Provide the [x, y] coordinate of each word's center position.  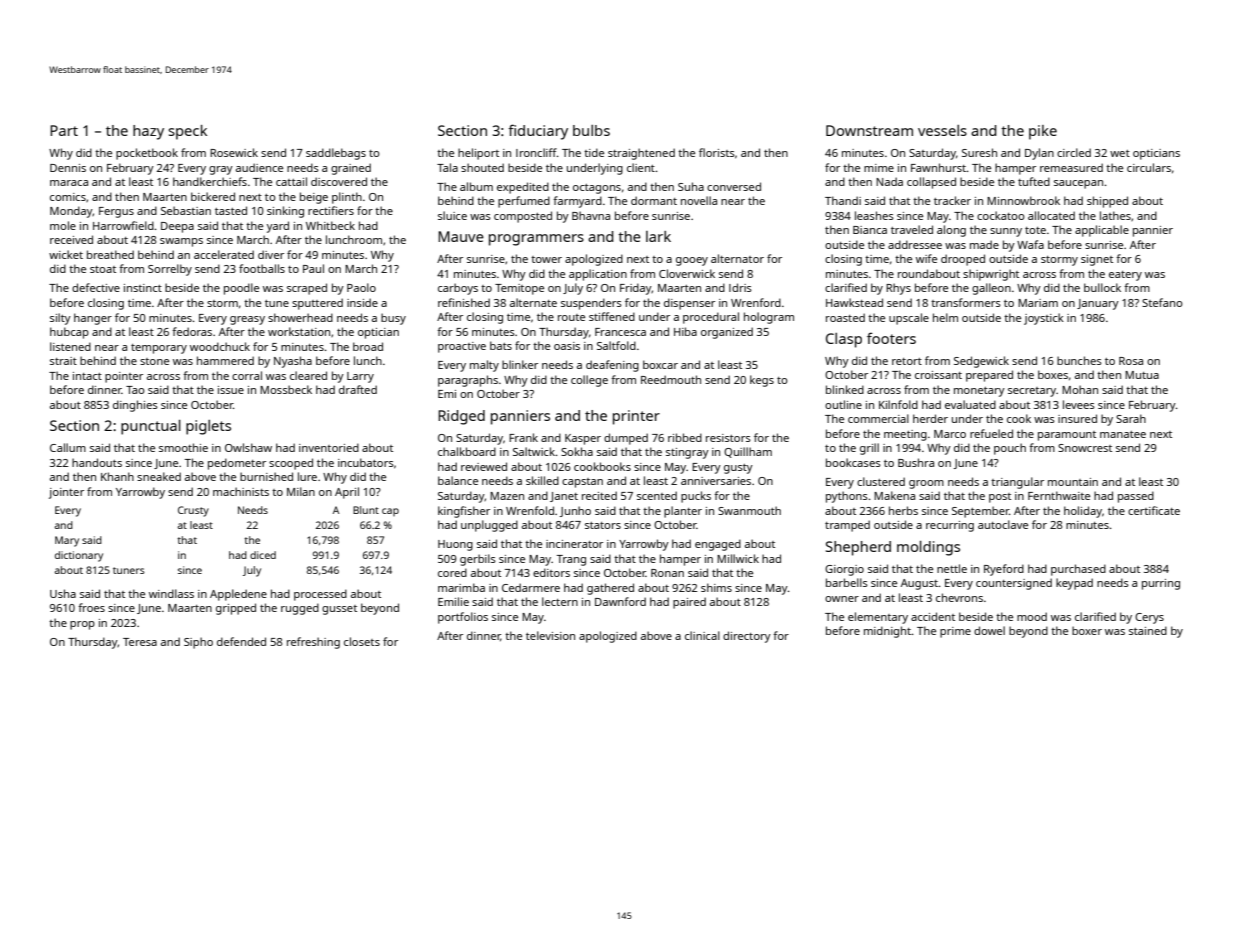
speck [187, 132]
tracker [952, 200]
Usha [63, 593]
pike [1043, 132]
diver [271, 254]
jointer [66, 493]
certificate [1154, 510]
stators [603, 525]
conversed [734, 186]
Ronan [667, 573]
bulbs [591, 130]
